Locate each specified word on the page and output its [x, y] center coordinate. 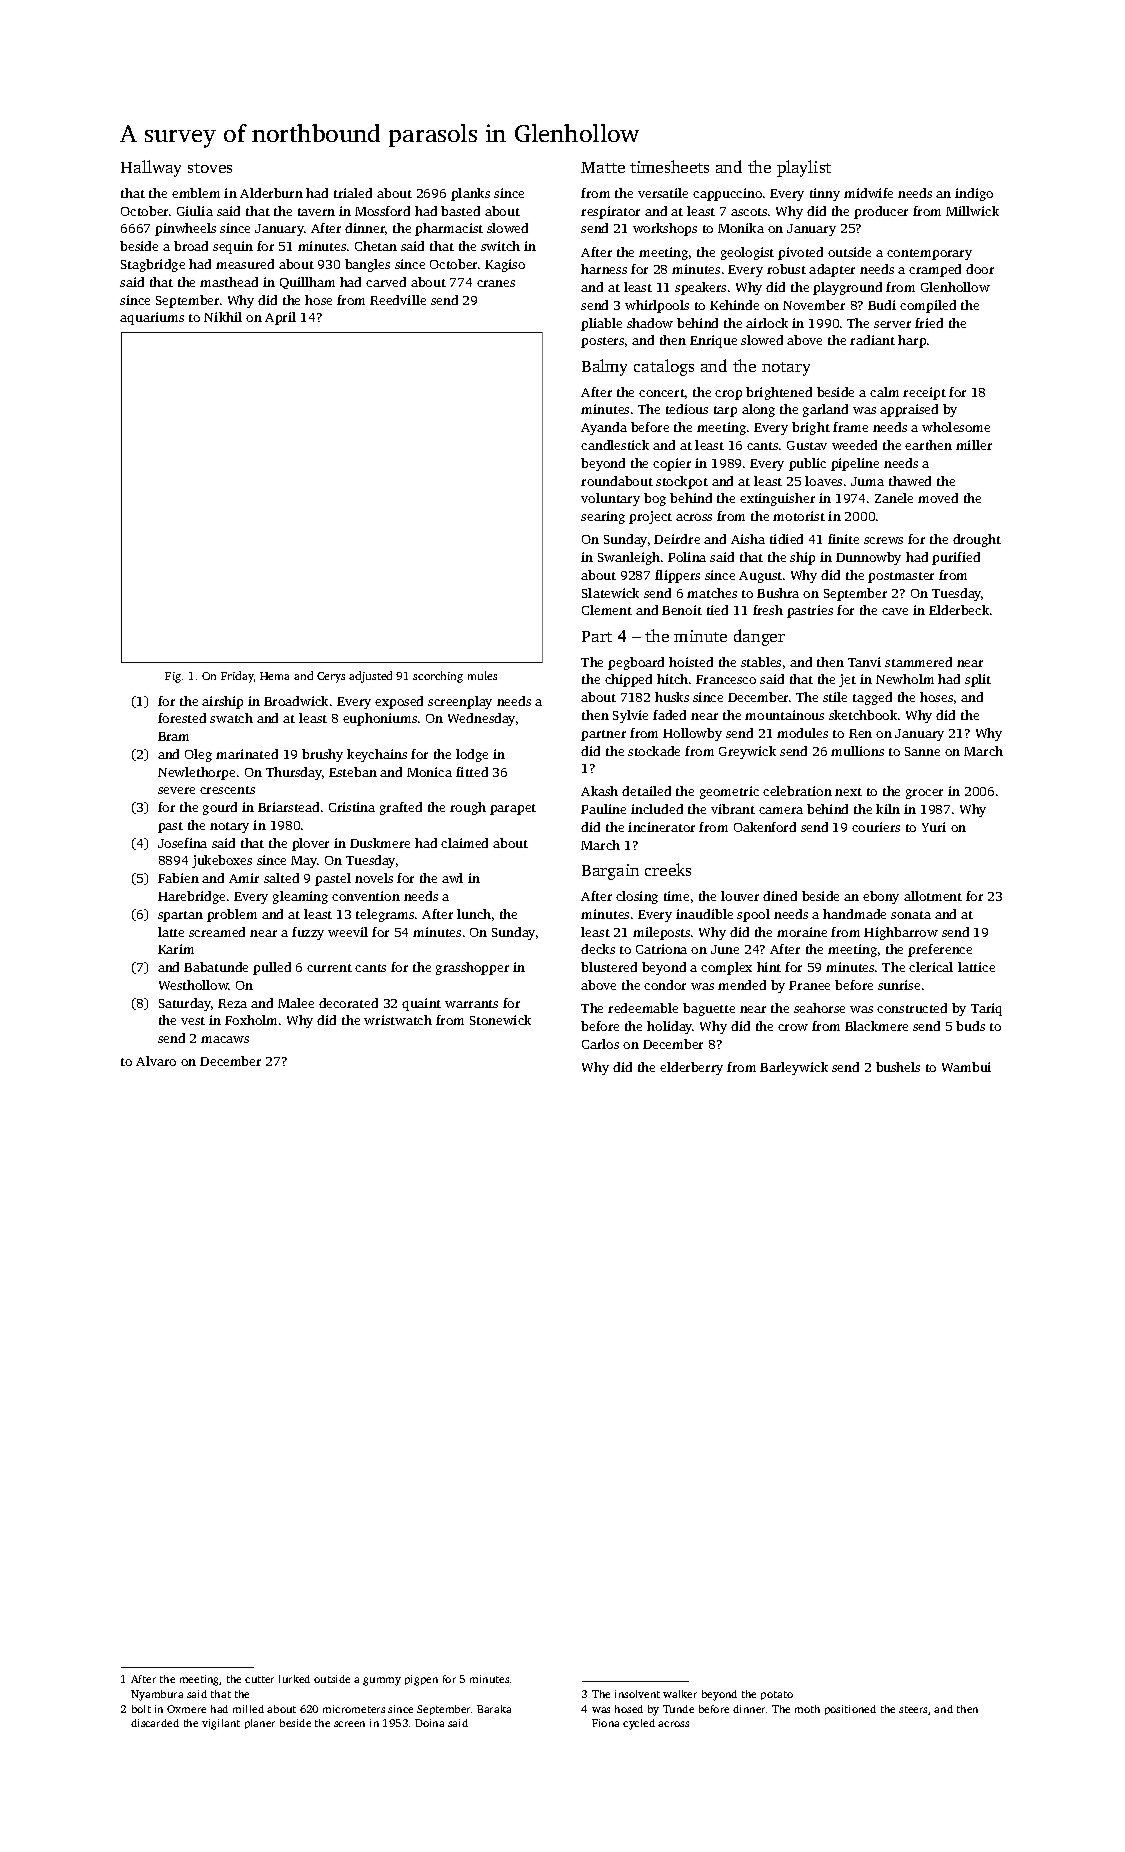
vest [193, 1021]
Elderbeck [959, 610]
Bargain [610, 872]
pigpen [421, 1680]
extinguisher [777, 499]
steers [913, 1709]
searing [603, 517]
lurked [294, 1679]
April [280, 318]
